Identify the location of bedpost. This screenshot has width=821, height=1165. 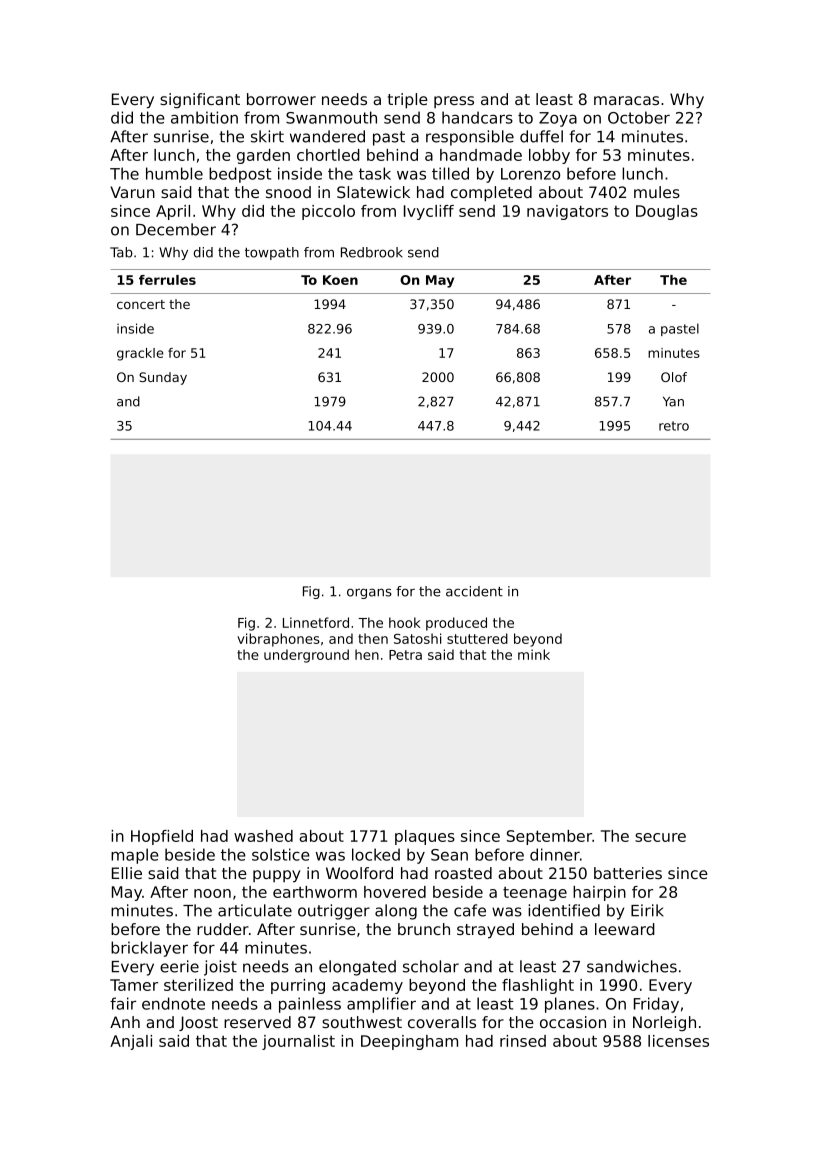
(240, 175).
